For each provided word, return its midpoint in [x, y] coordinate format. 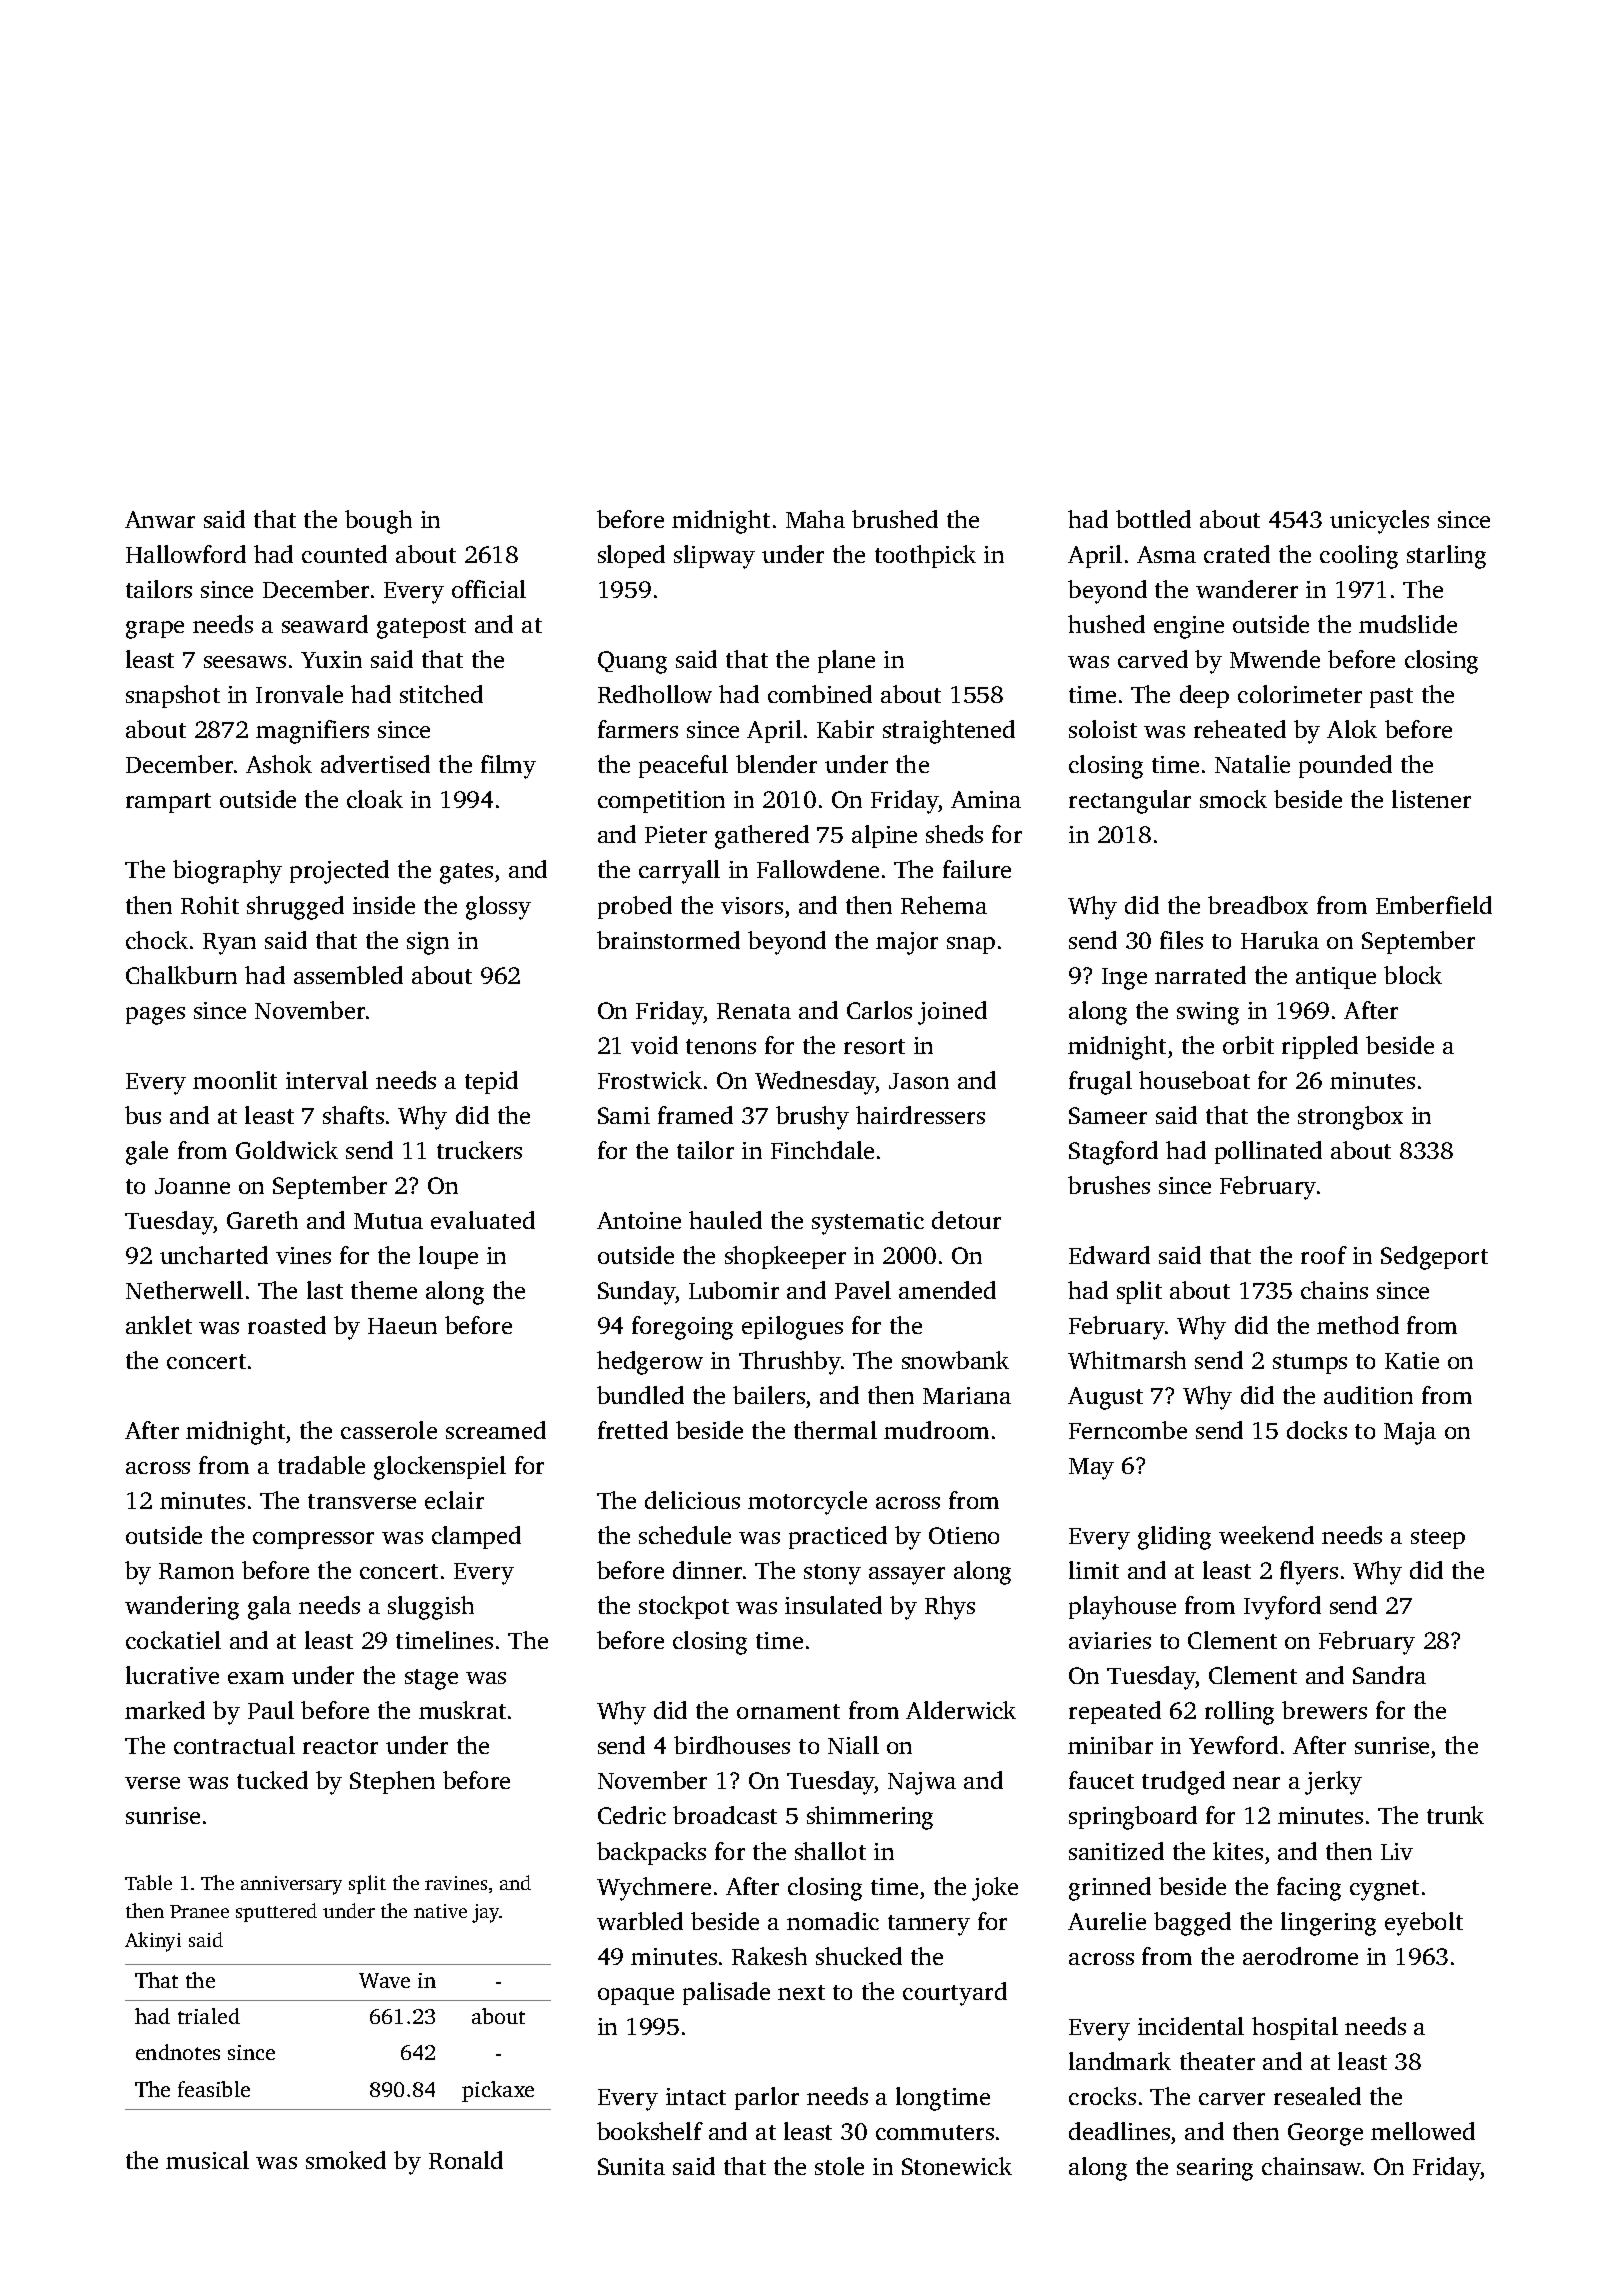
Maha [815, 519]
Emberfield [1434, 905]
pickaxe [498, 2091]
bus [143, 1115]
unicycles [1379, 522]
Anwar [160, 519]
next [801, 1992]
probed [635, 907]
